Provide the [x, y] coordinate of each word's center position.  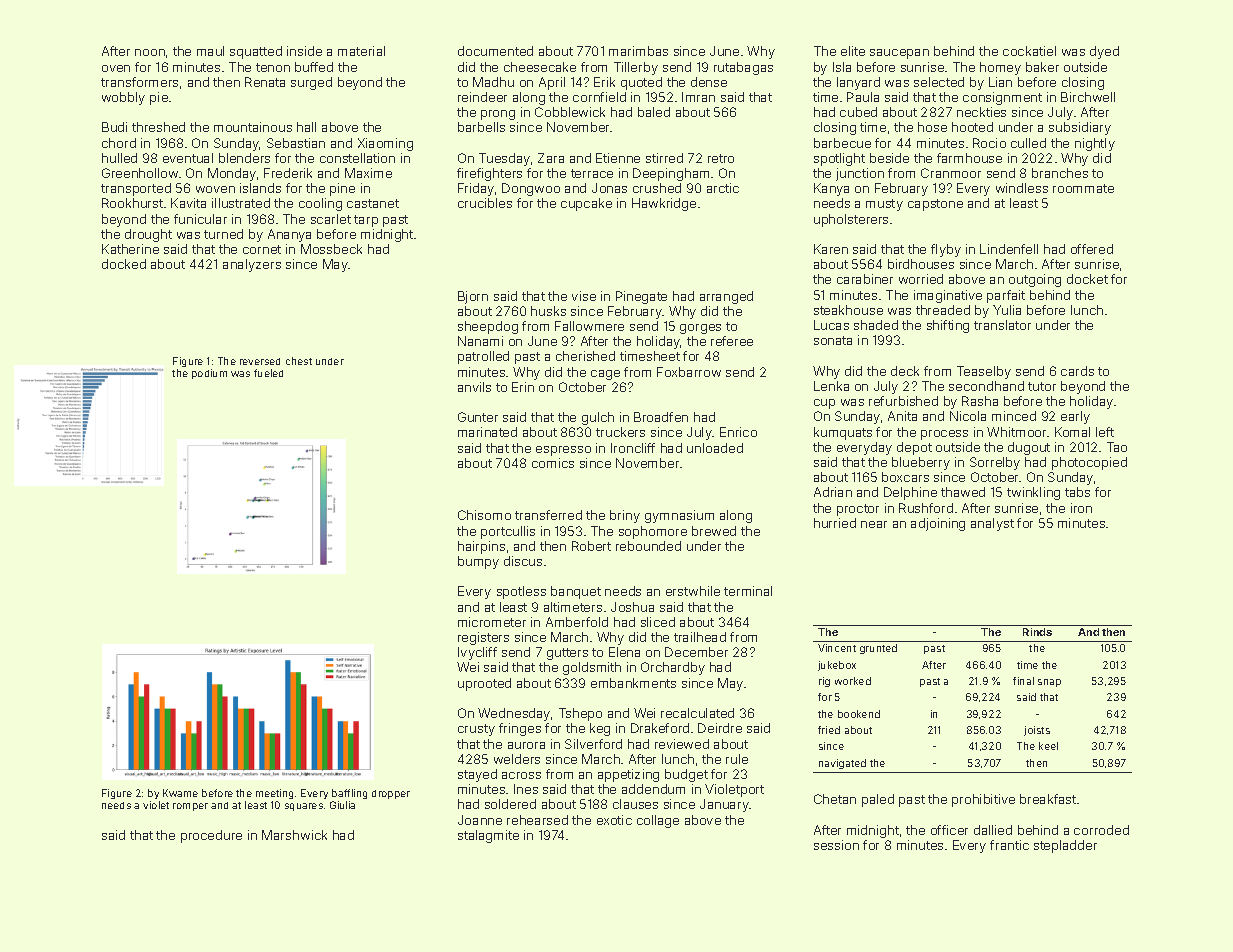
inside [304, 51]
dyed [1104, 52]
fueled [268, 373]
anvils [474, 387]
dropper [391, 794]
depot [914, 448]
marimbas [638, 51]
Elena [624, 652]
